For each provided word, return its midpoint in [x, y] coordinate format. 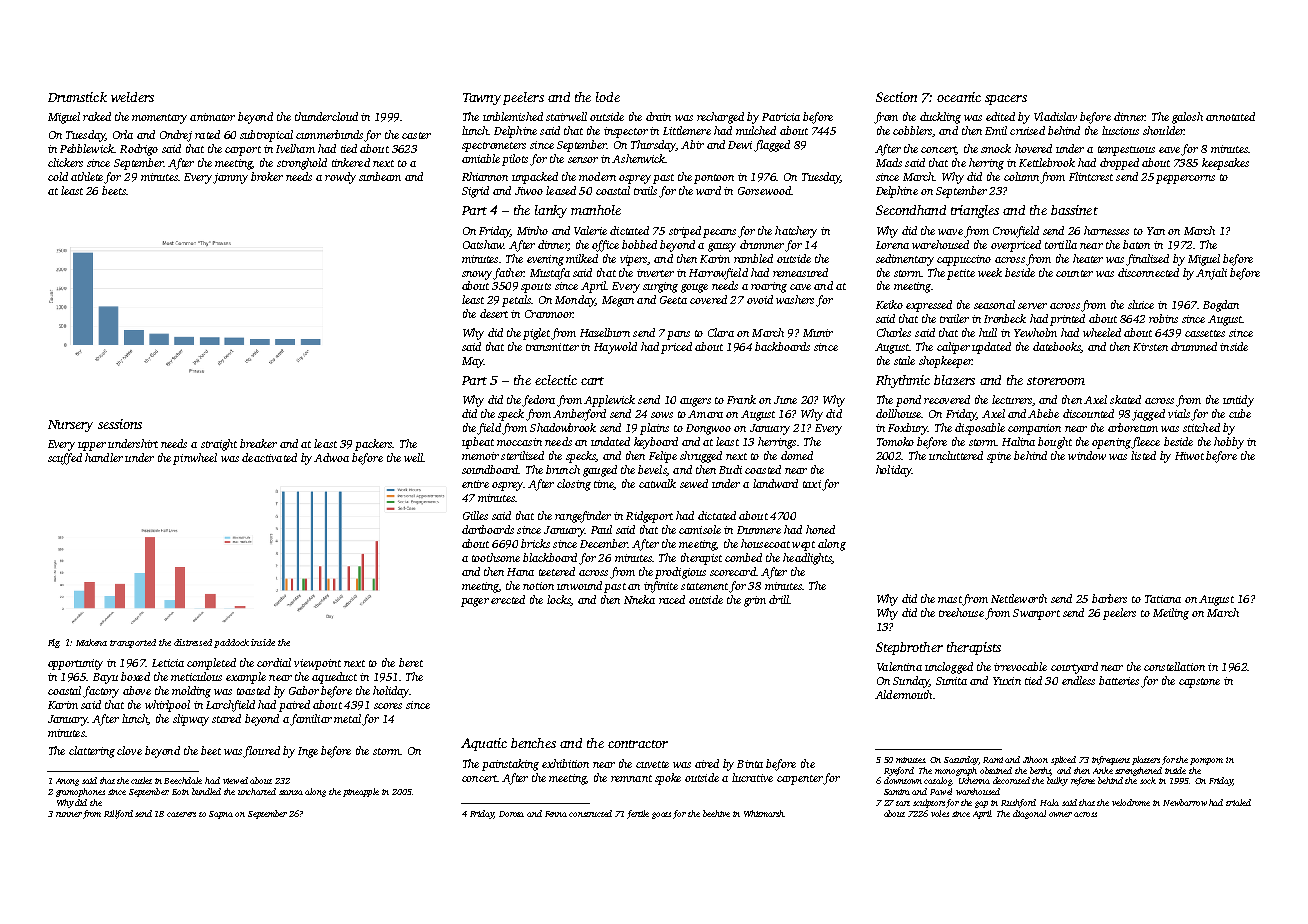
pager [475, 602]
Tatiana [1163, 599]
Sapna [221, 815]
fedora [538, 401]
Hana [520, 572]
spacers [1006, 100]
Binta [750, 764]
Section [896, 97]
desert [494, 313]
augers [695, 402]
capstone [1199, 683]
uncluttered [956, 455]
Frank [741, 399]
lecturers [1012, 399]
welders [132, 97]
